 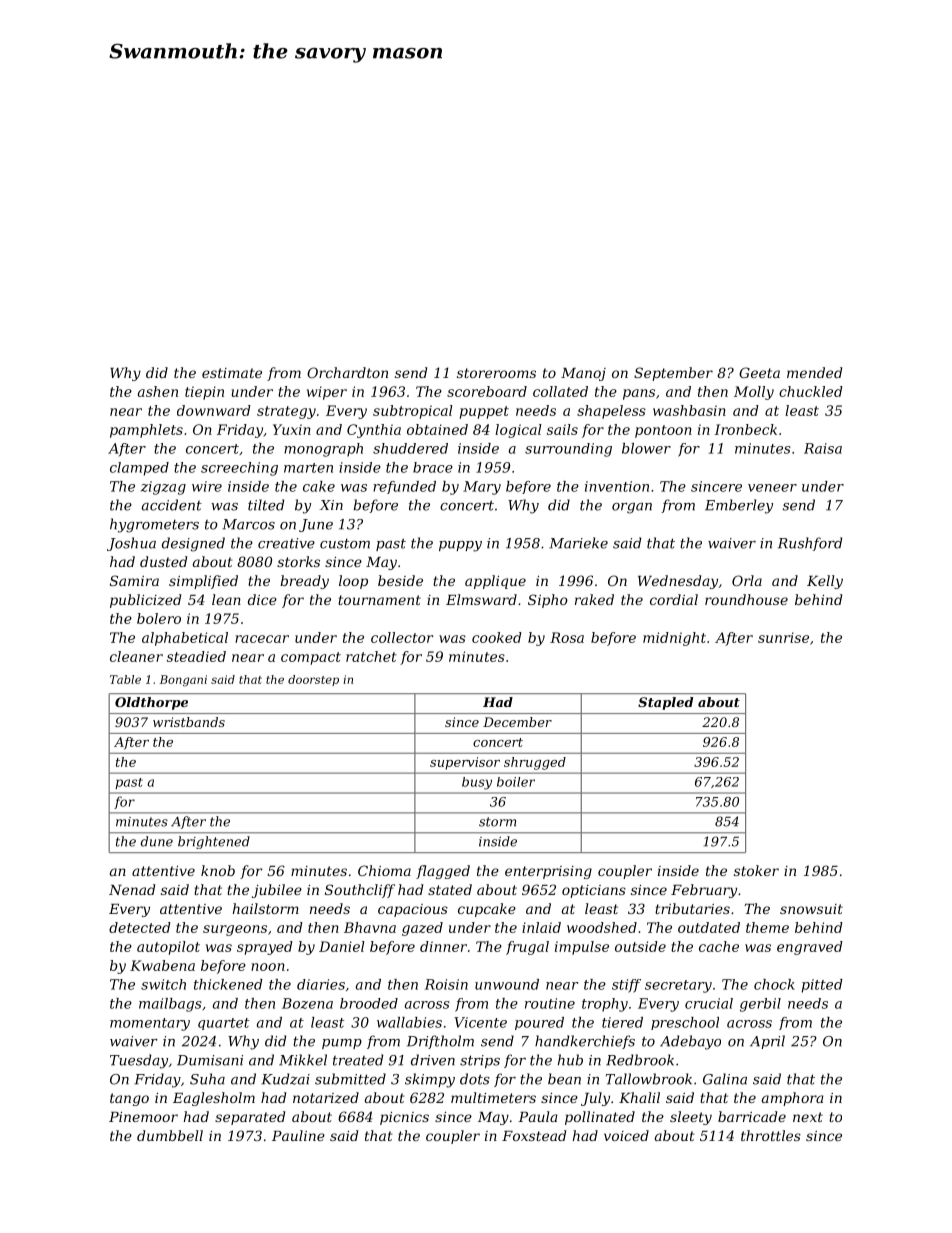 What do you see at coordinates (286, 543) in the page?
I see `creative` at bounding box center [286, 543].
